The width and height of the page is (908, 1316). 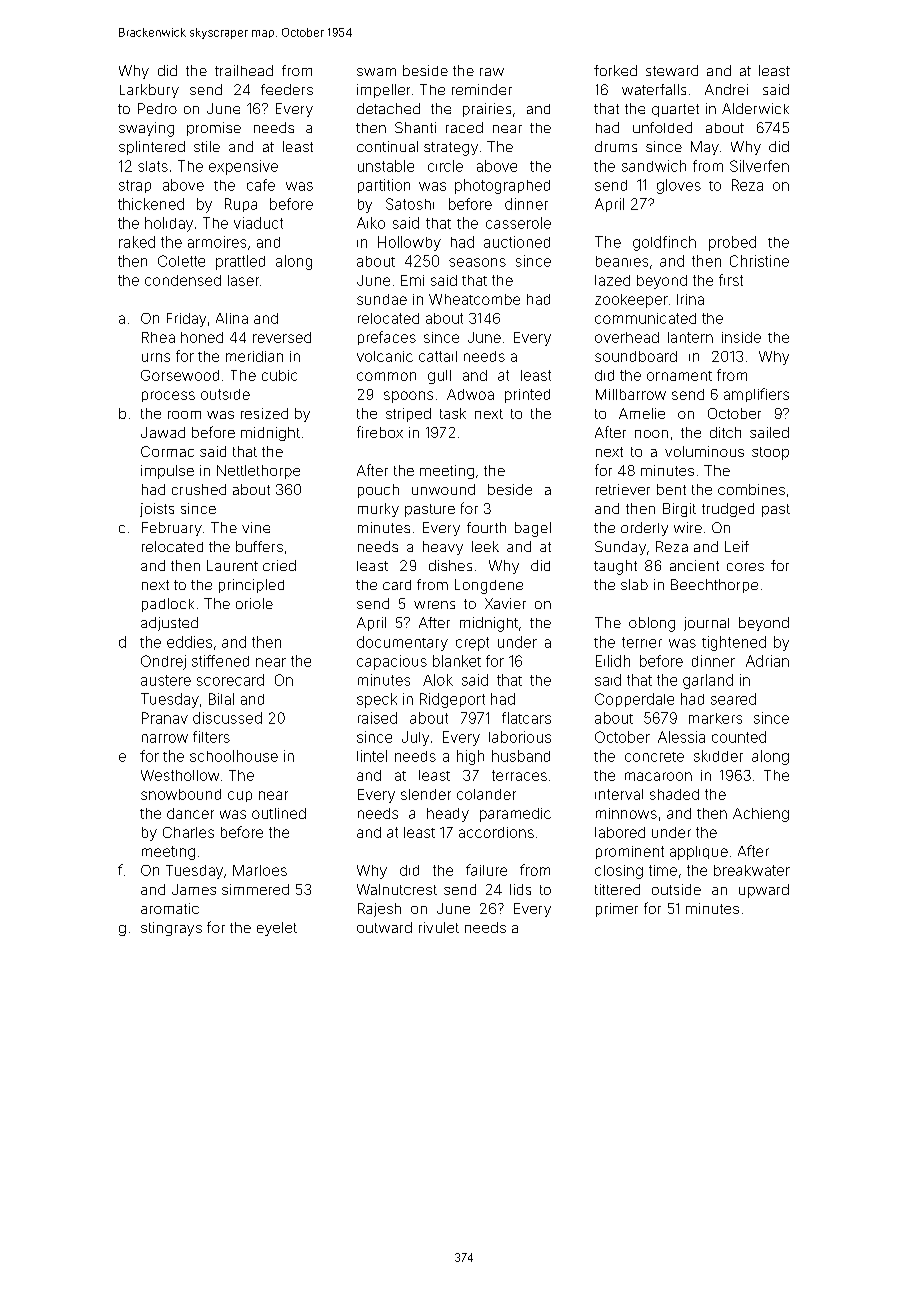 What do you see at coordinates (737, 546) in the page?
I see `Leif` at bounding box center [737, 546].
